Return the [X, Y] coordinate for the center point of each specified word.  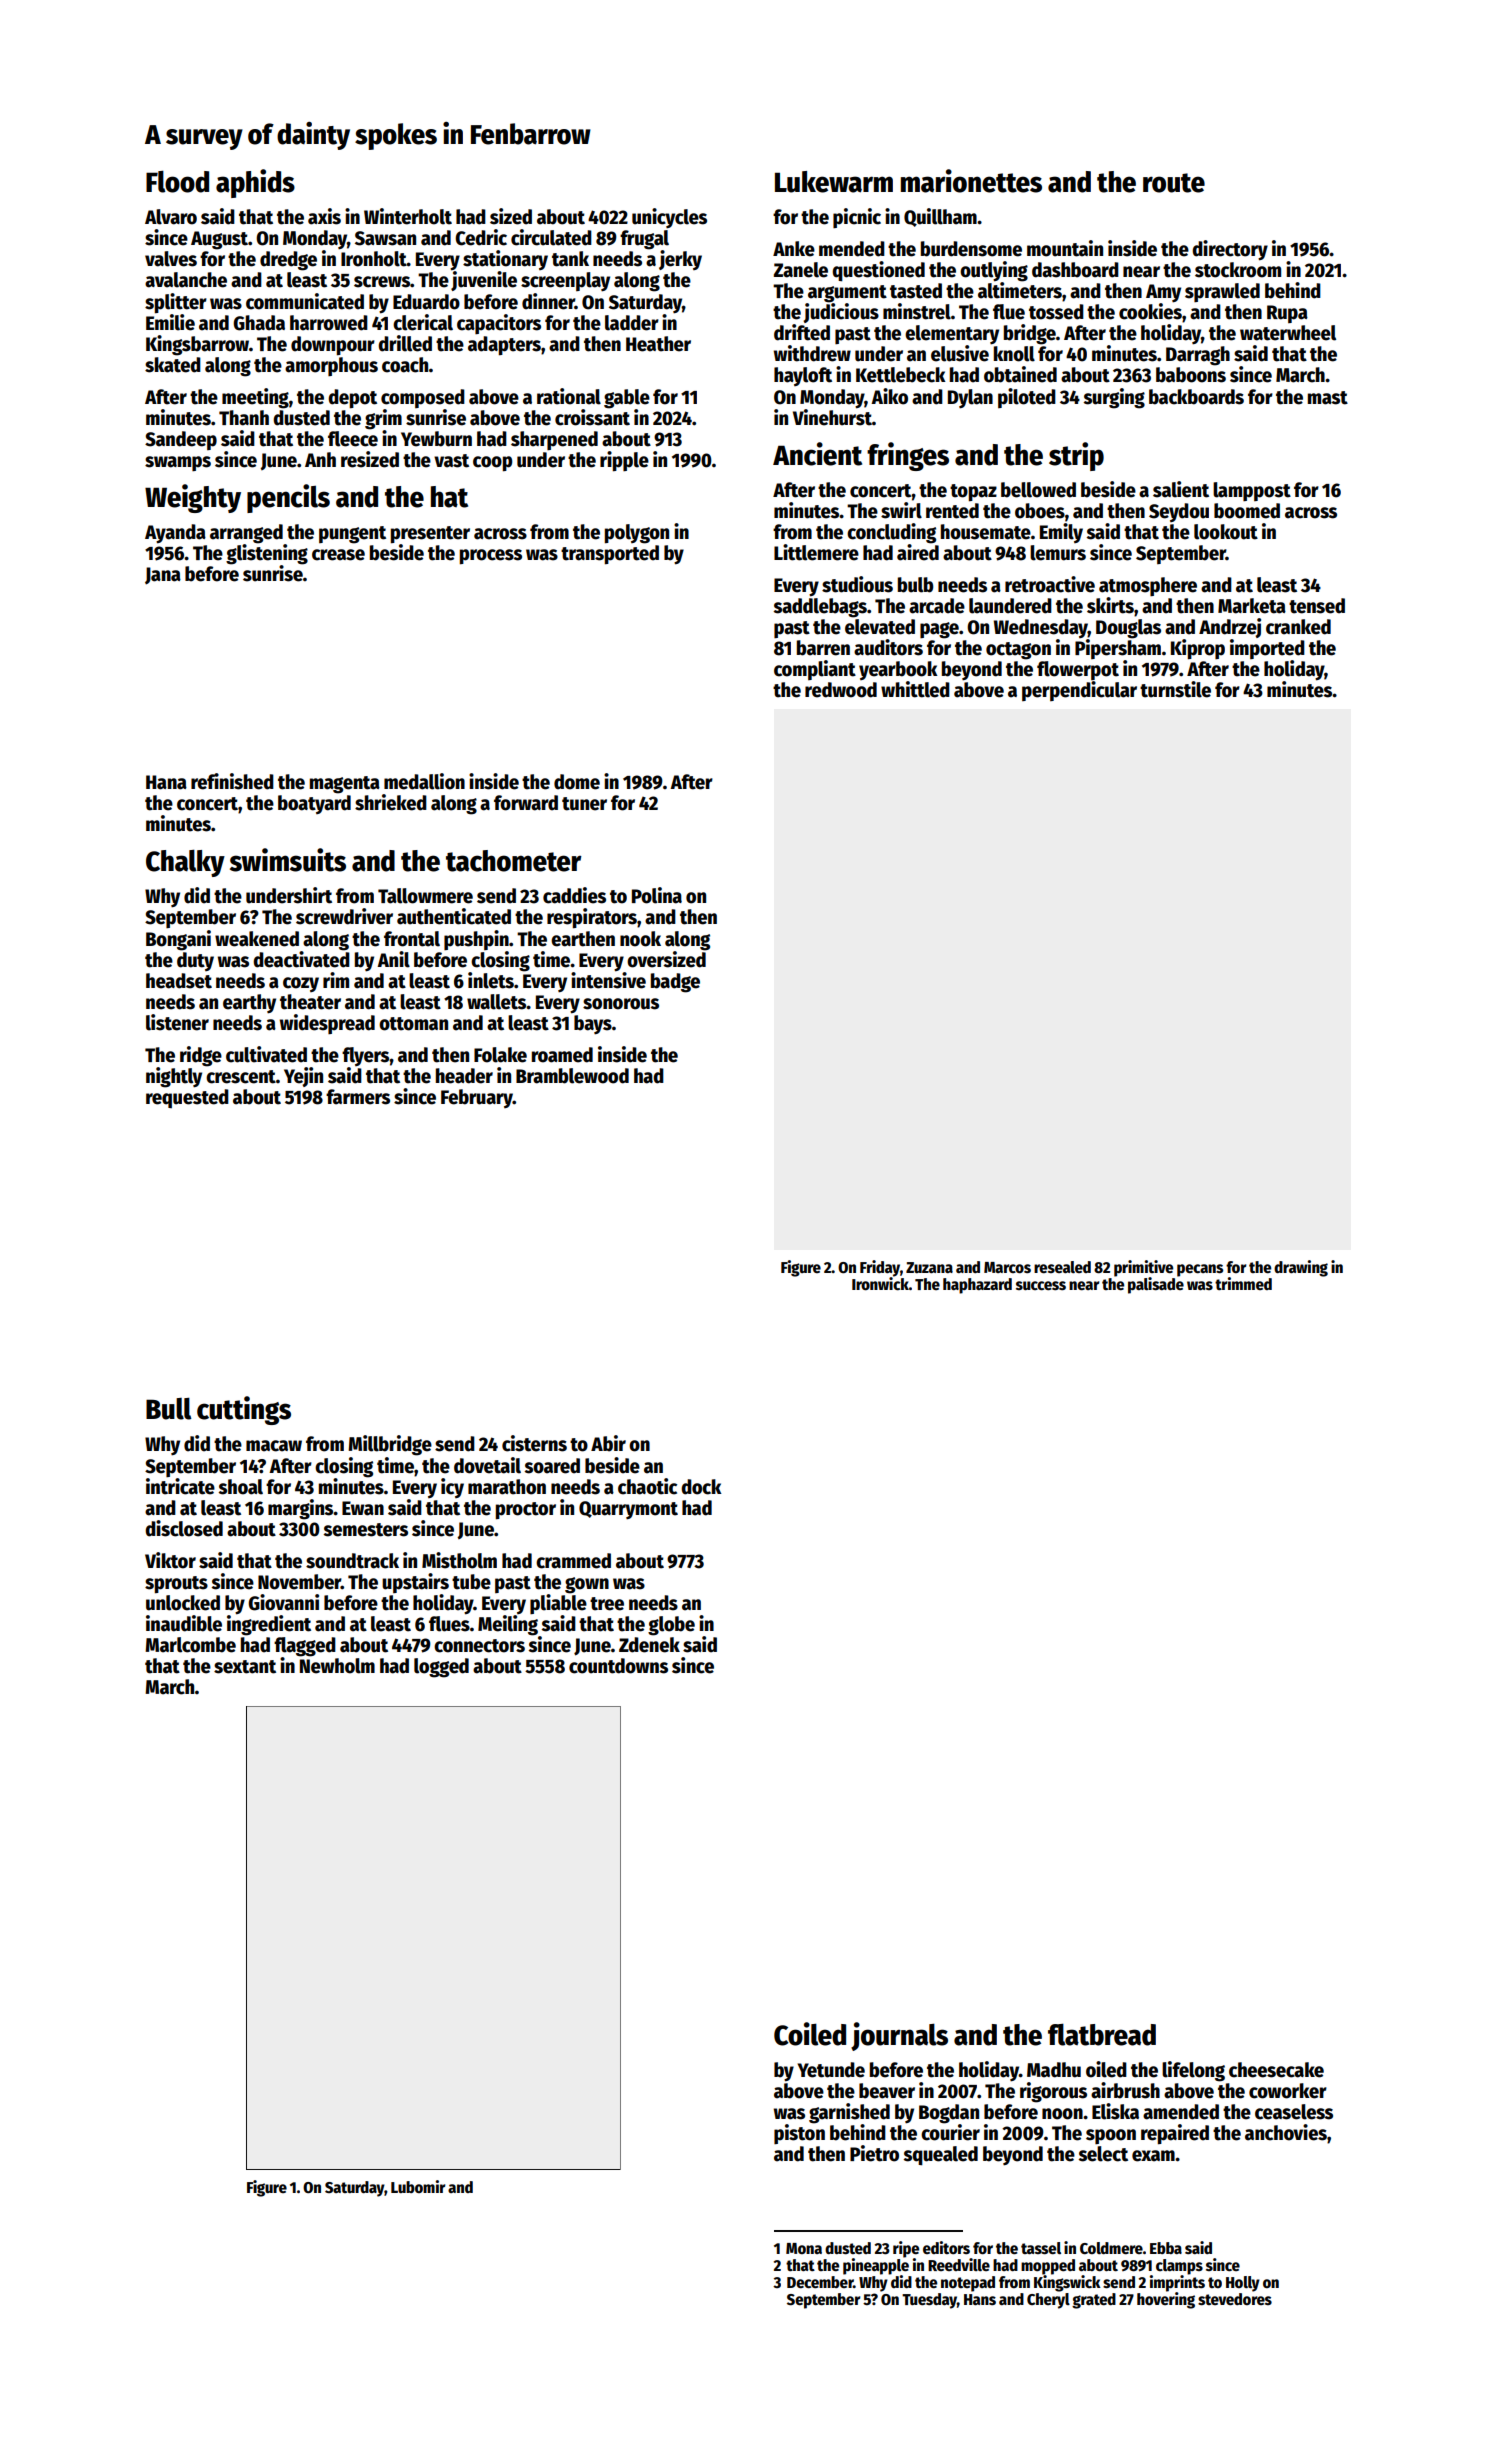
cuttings [244, 1410]
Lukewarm [834, 182]
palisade [1156, 1285]
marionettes [971, 181]
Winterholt [408, 216]
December [820, 2282]
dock [701, 1487]
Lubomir [418, 2186]
